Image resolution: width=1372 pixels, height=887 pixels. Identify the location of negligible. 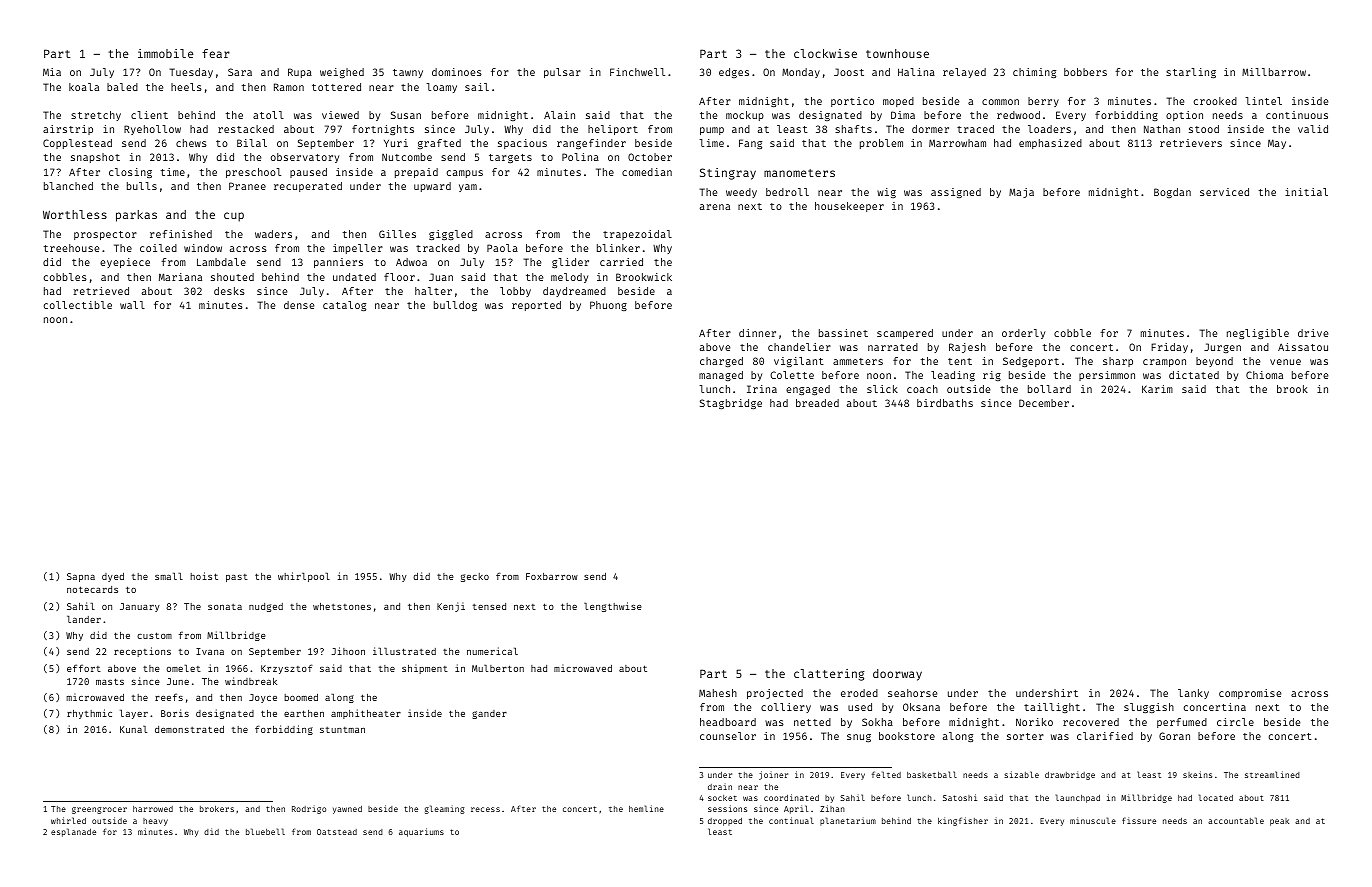
(1258, 334).
